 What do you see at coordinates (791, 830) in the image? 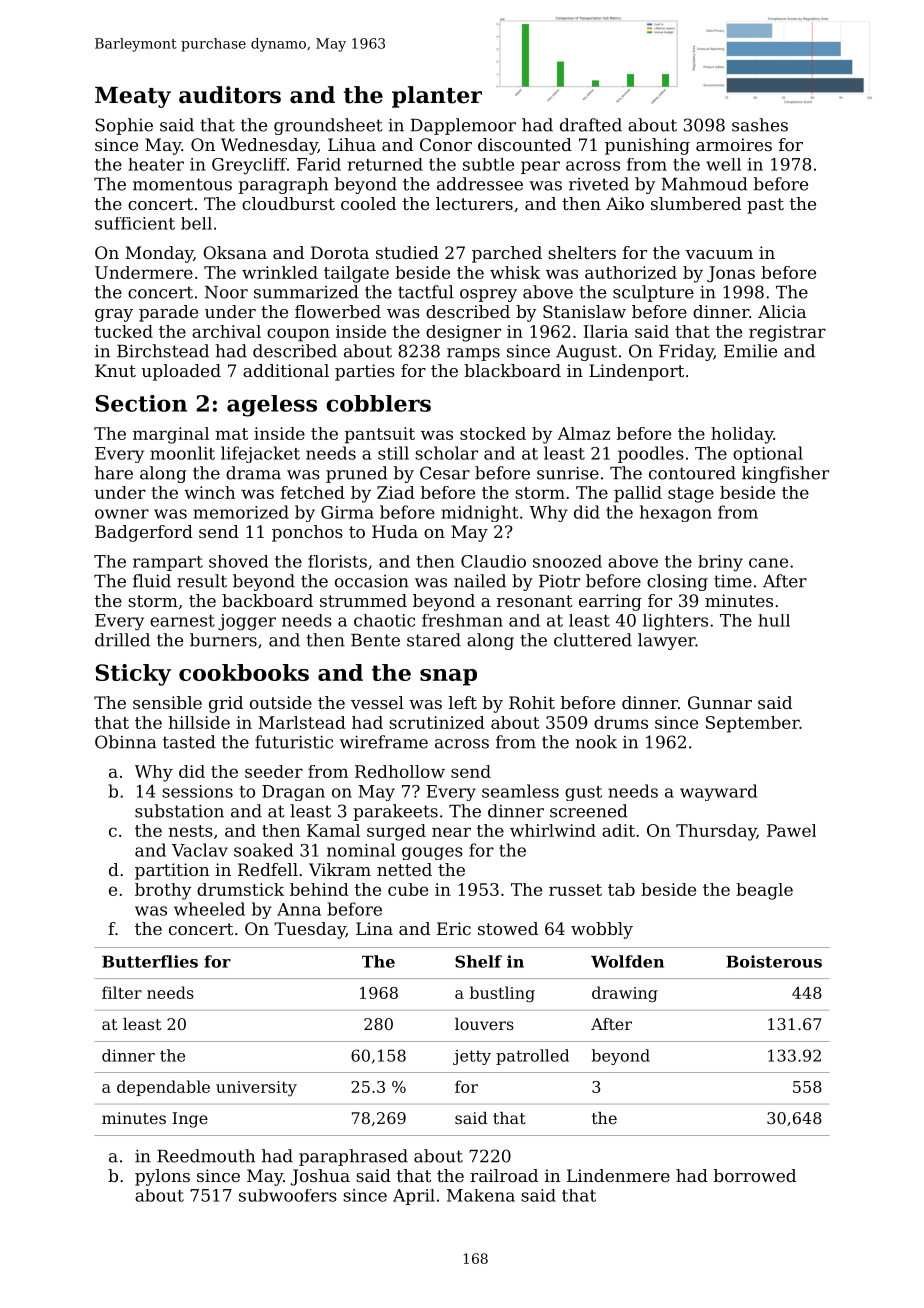
I see `Pawel` at bounding box center [791, 830].
